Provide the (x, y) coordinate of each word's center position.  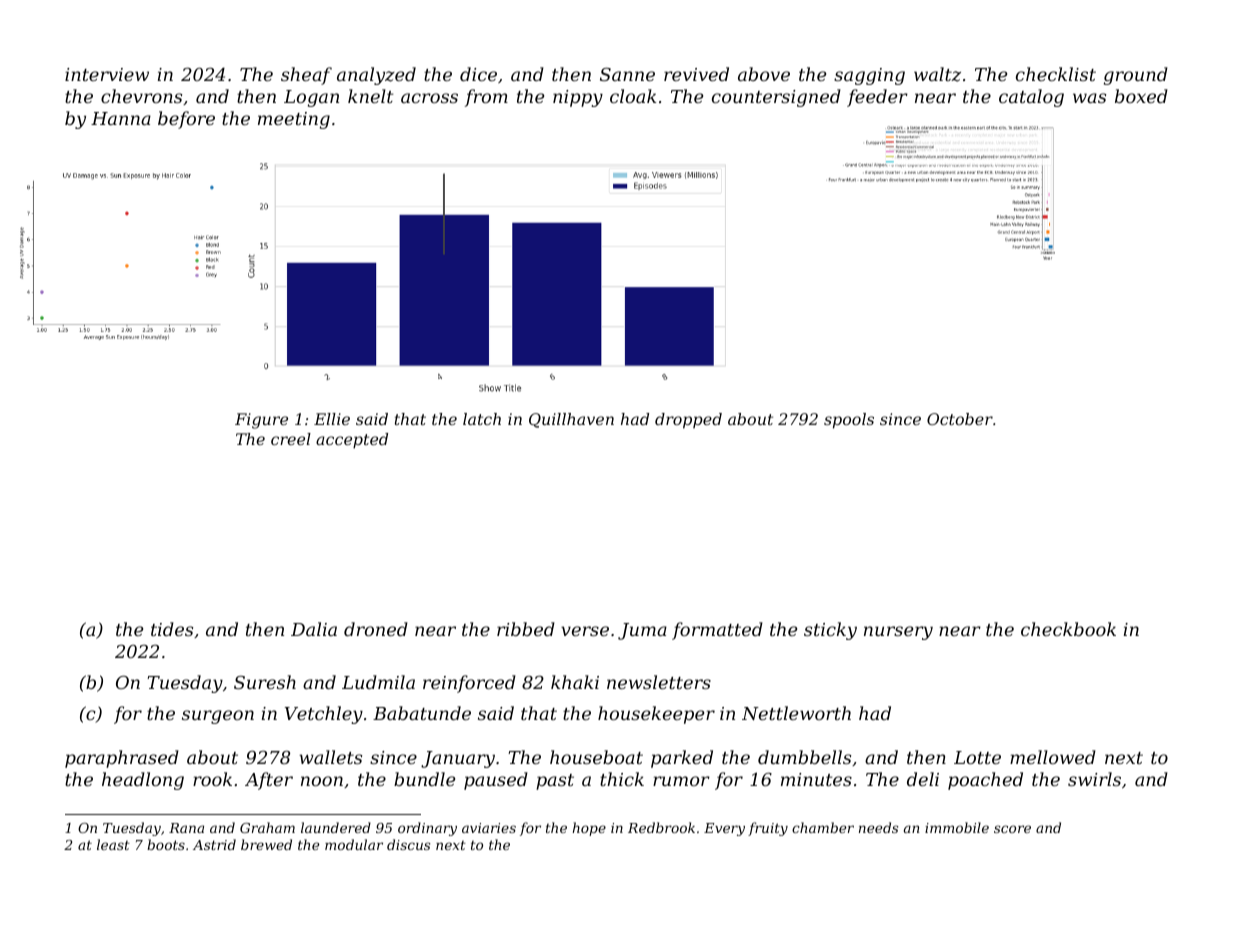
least (113, 844)
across (429, 98)
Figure (261, 421)
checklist (1056, 74)
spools (849, 421)
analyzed (376, 76)
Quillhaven (571, 420)
